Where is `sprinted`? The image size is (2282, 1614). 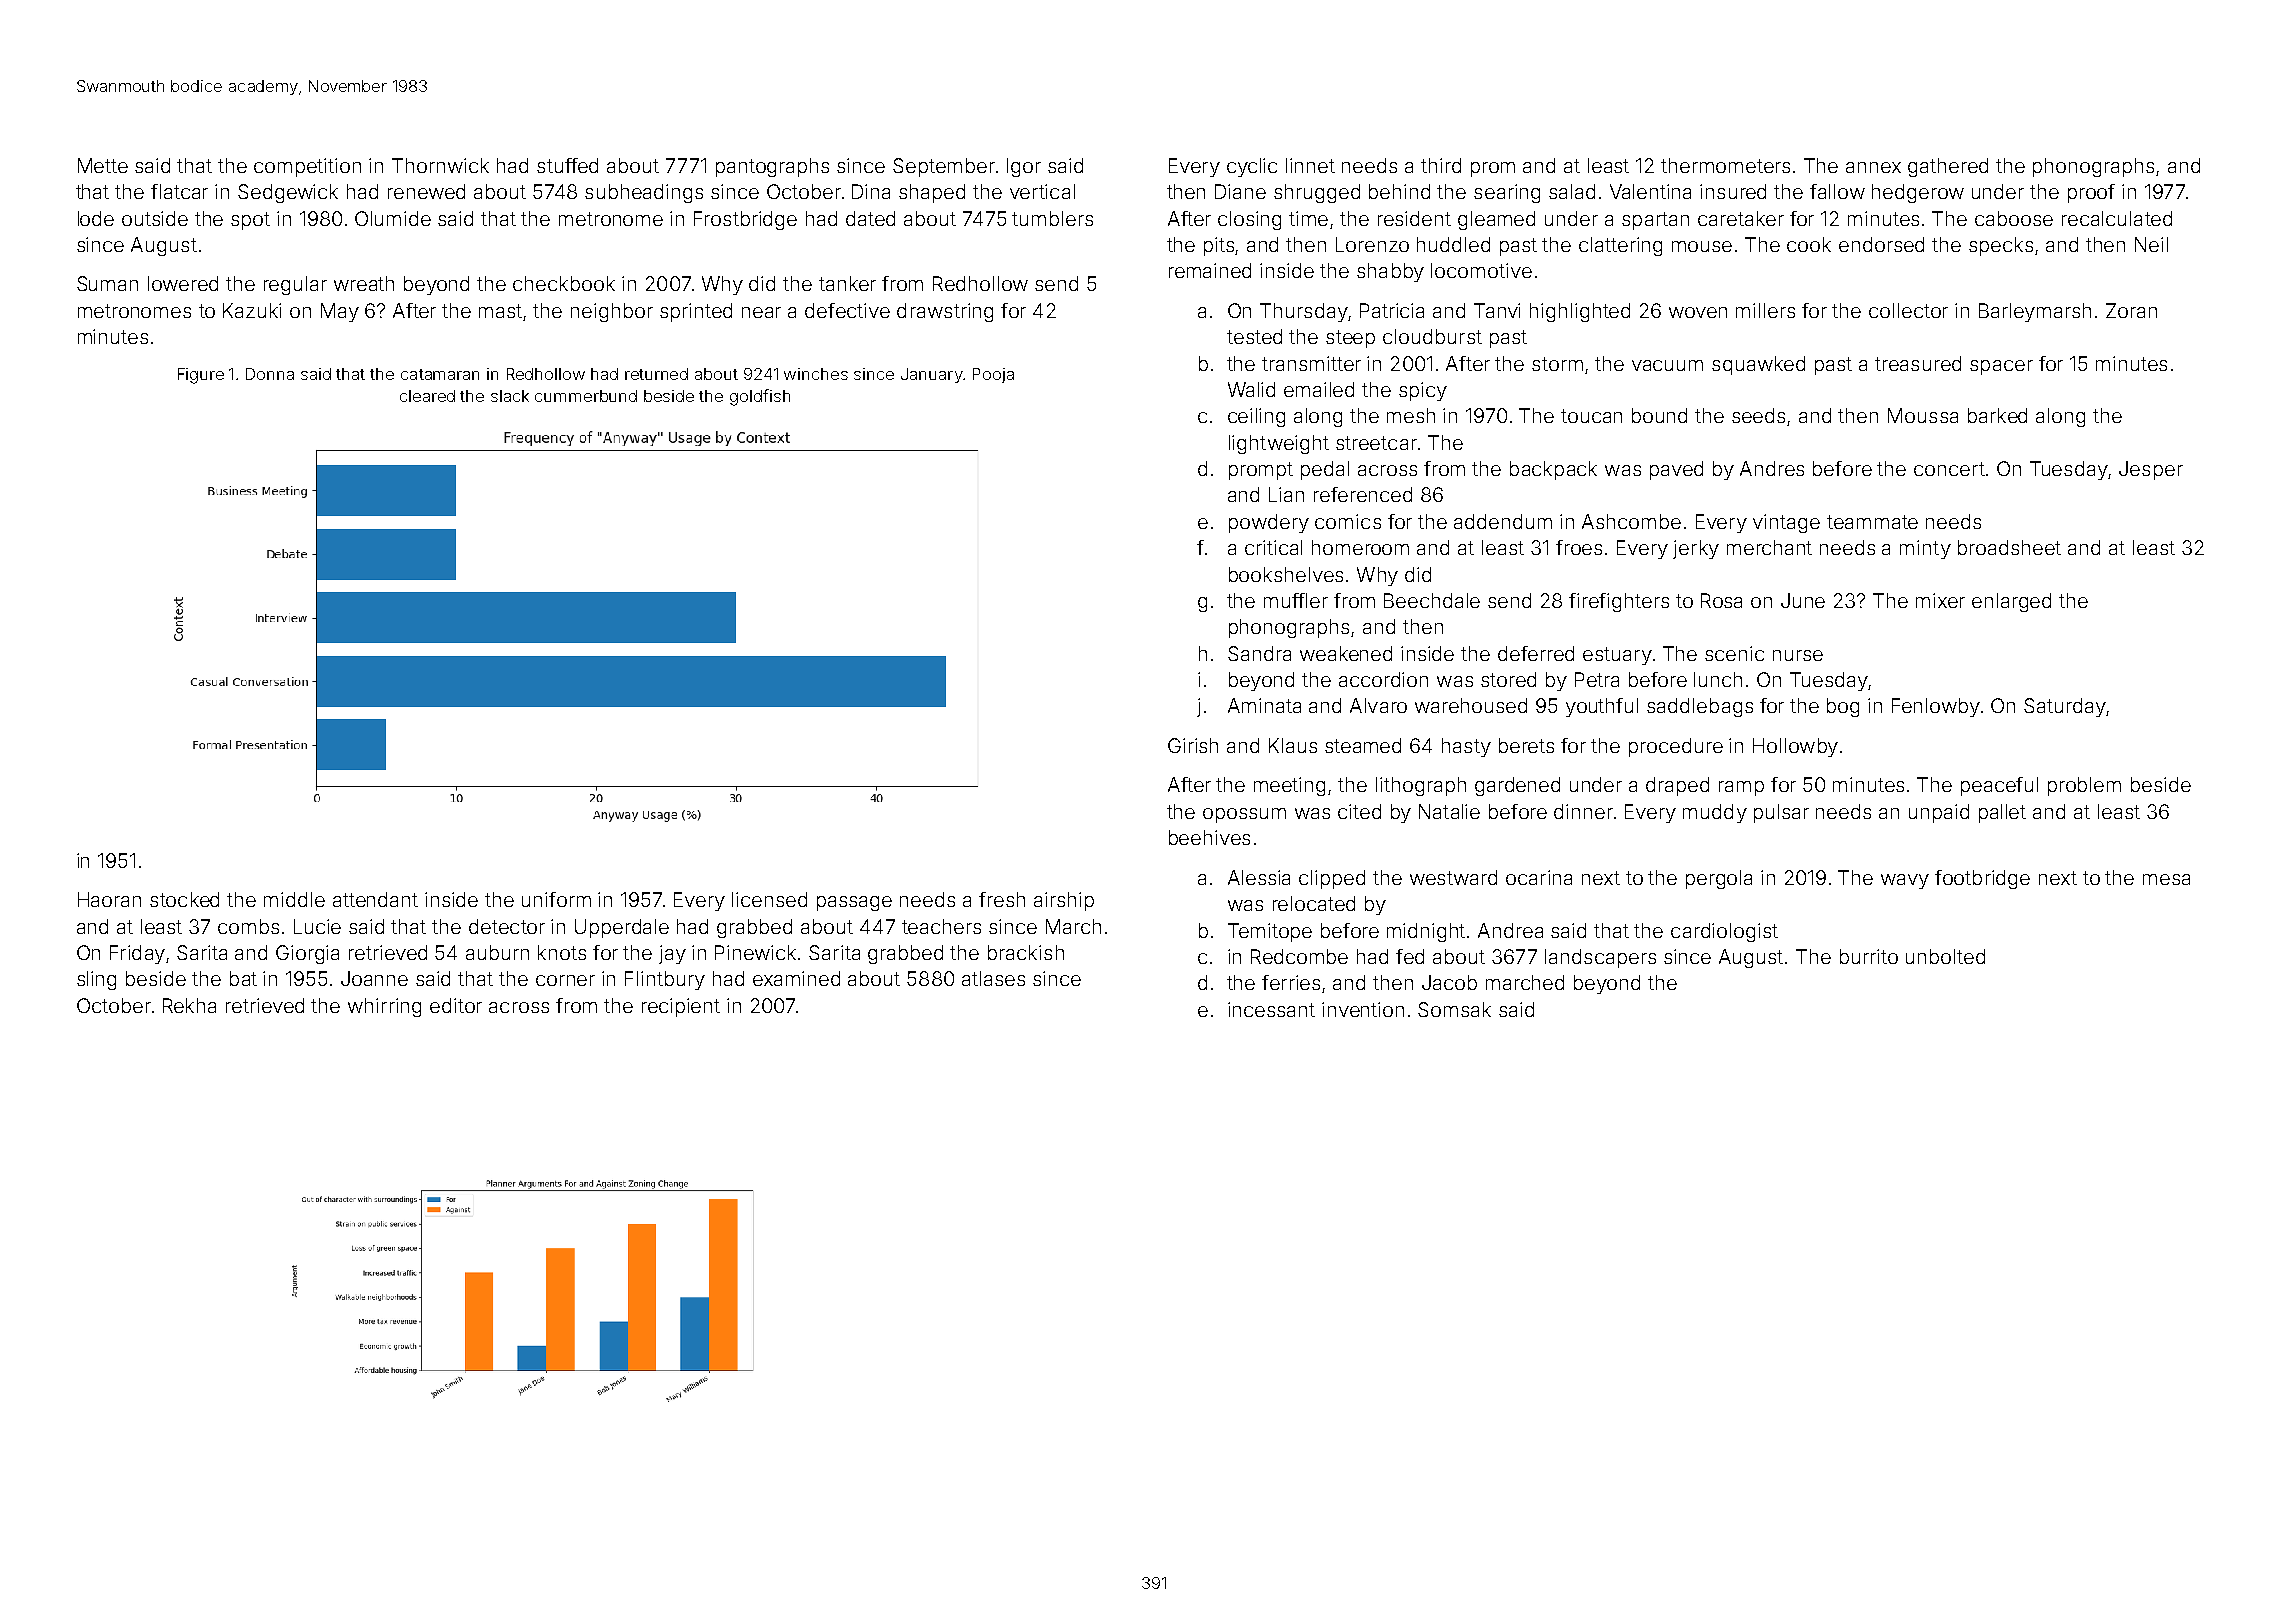
sprinted is located at coordinates (696, 312).
